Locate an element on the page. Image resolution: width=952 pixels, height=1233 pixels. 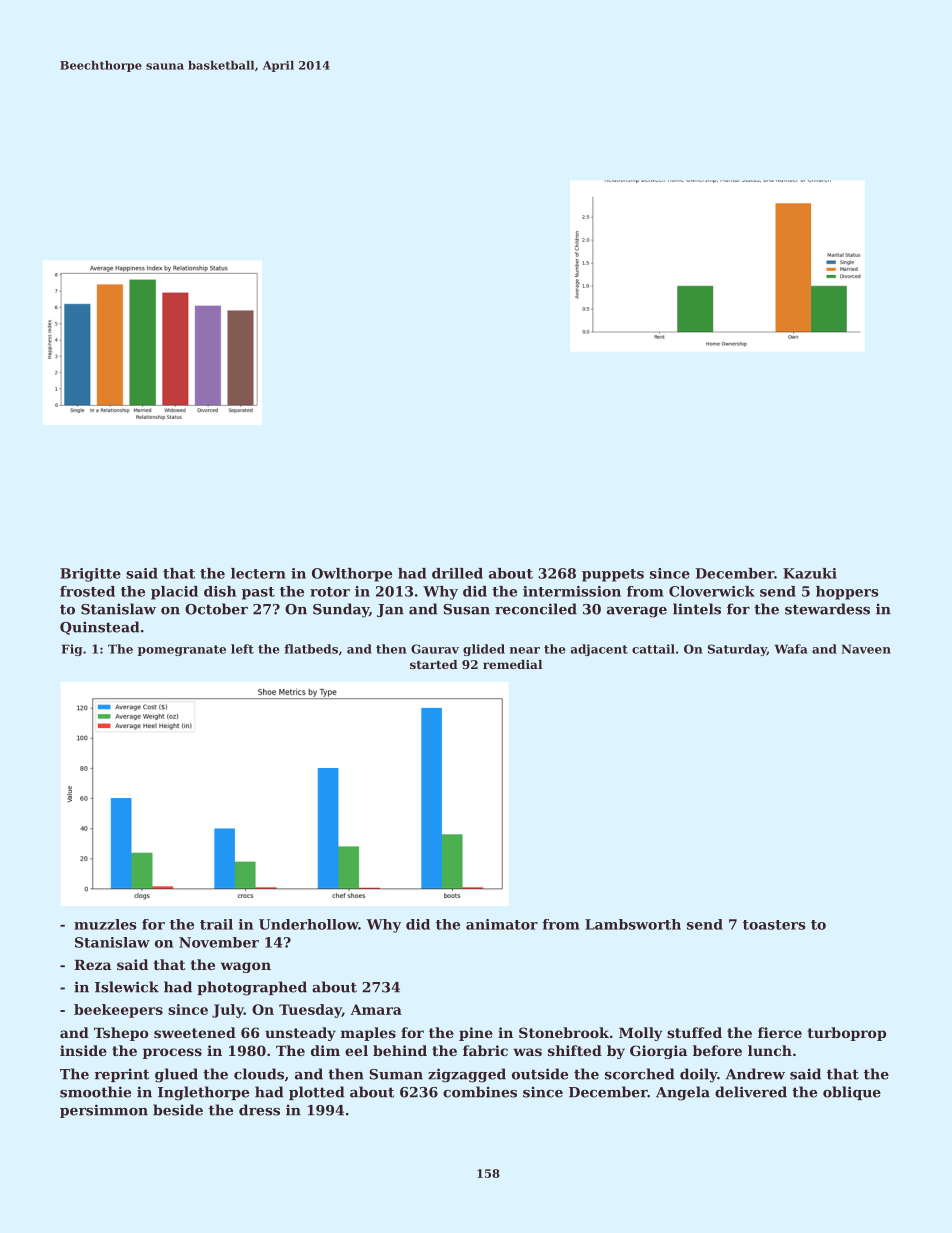
intermission is located at coordinates (572, 591).
